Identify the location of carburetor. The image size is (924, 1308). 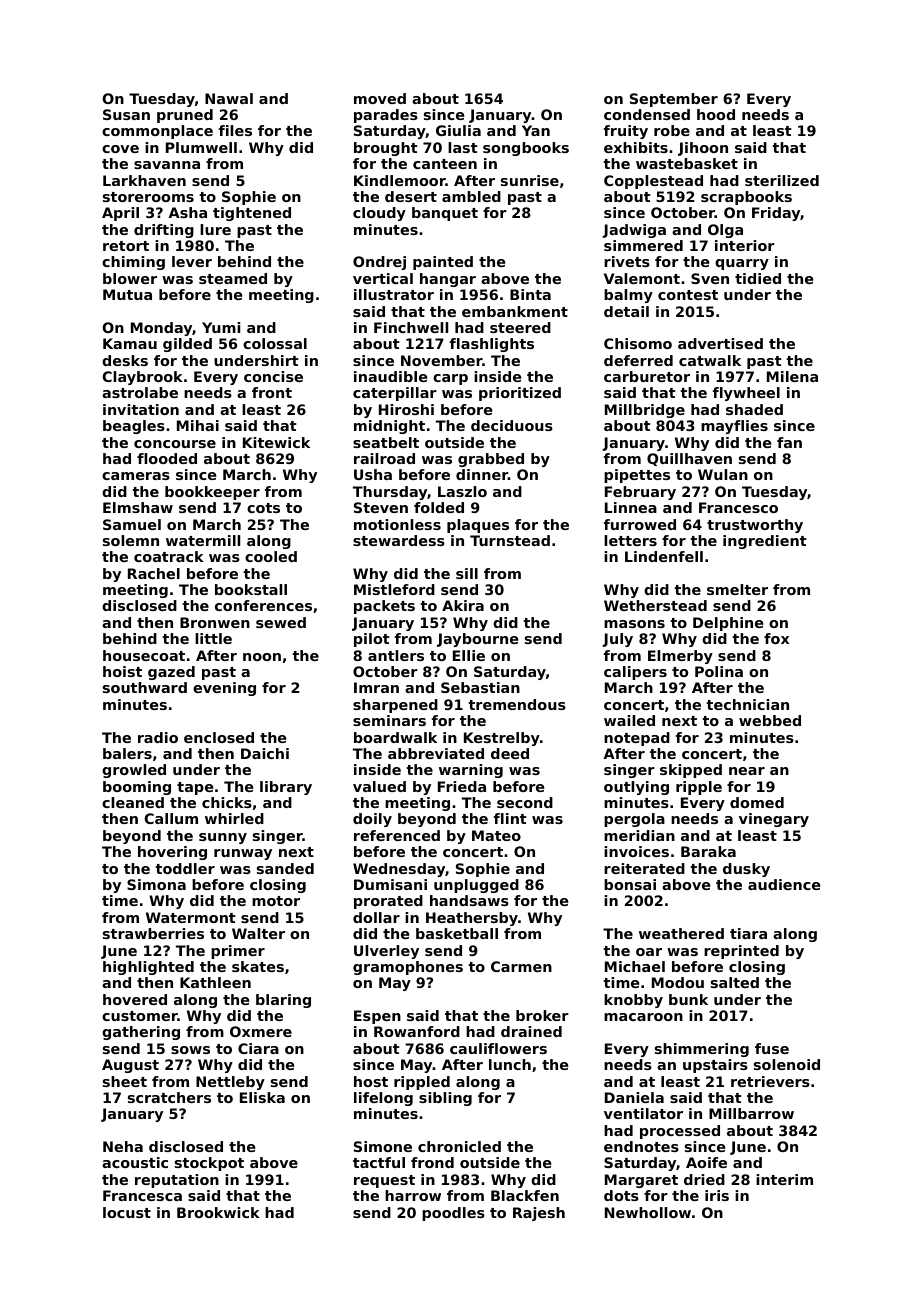
(647, 376).
